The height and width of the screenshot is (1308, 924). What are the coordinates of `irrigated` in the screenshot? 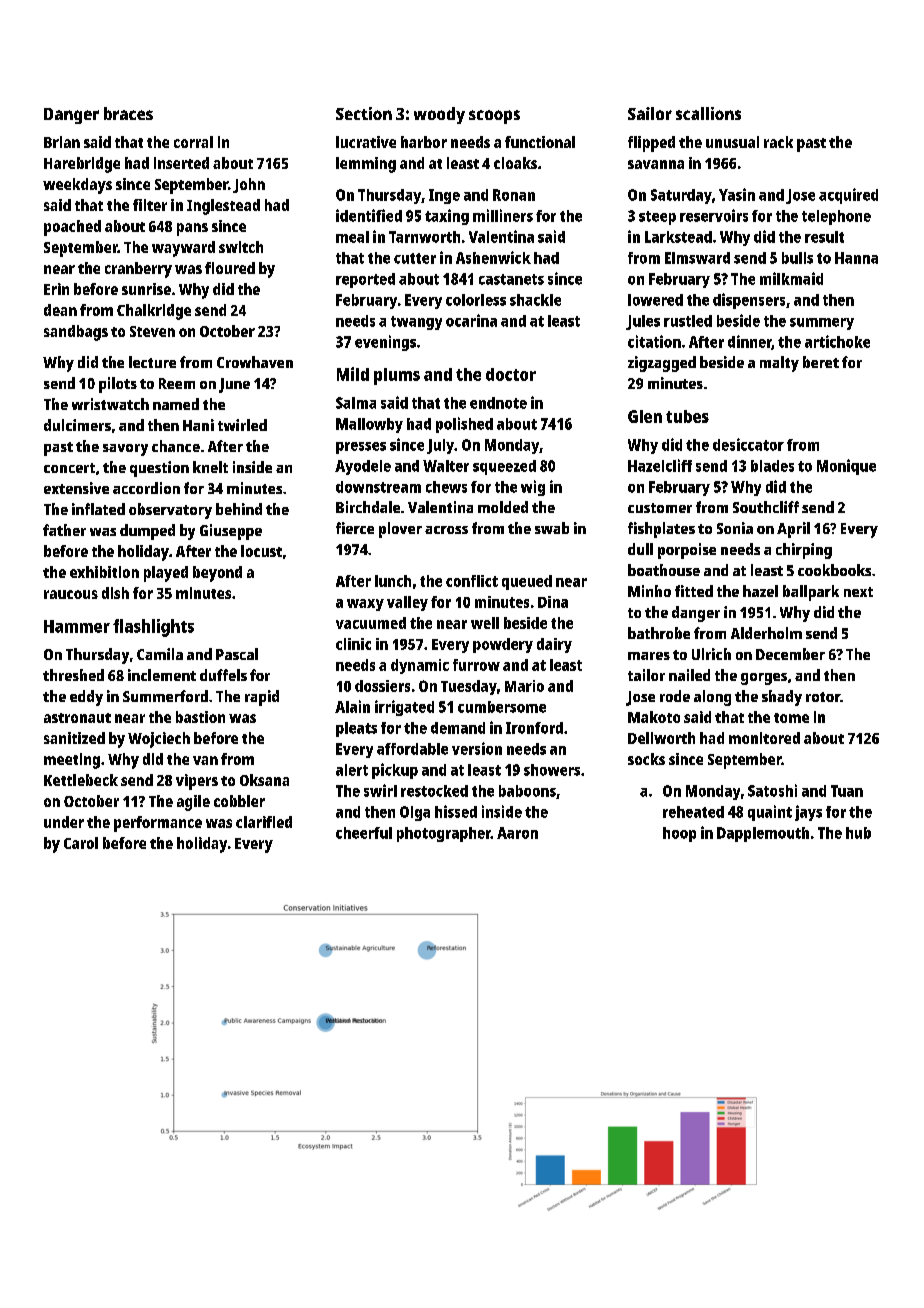 It's located at (404, 708).
